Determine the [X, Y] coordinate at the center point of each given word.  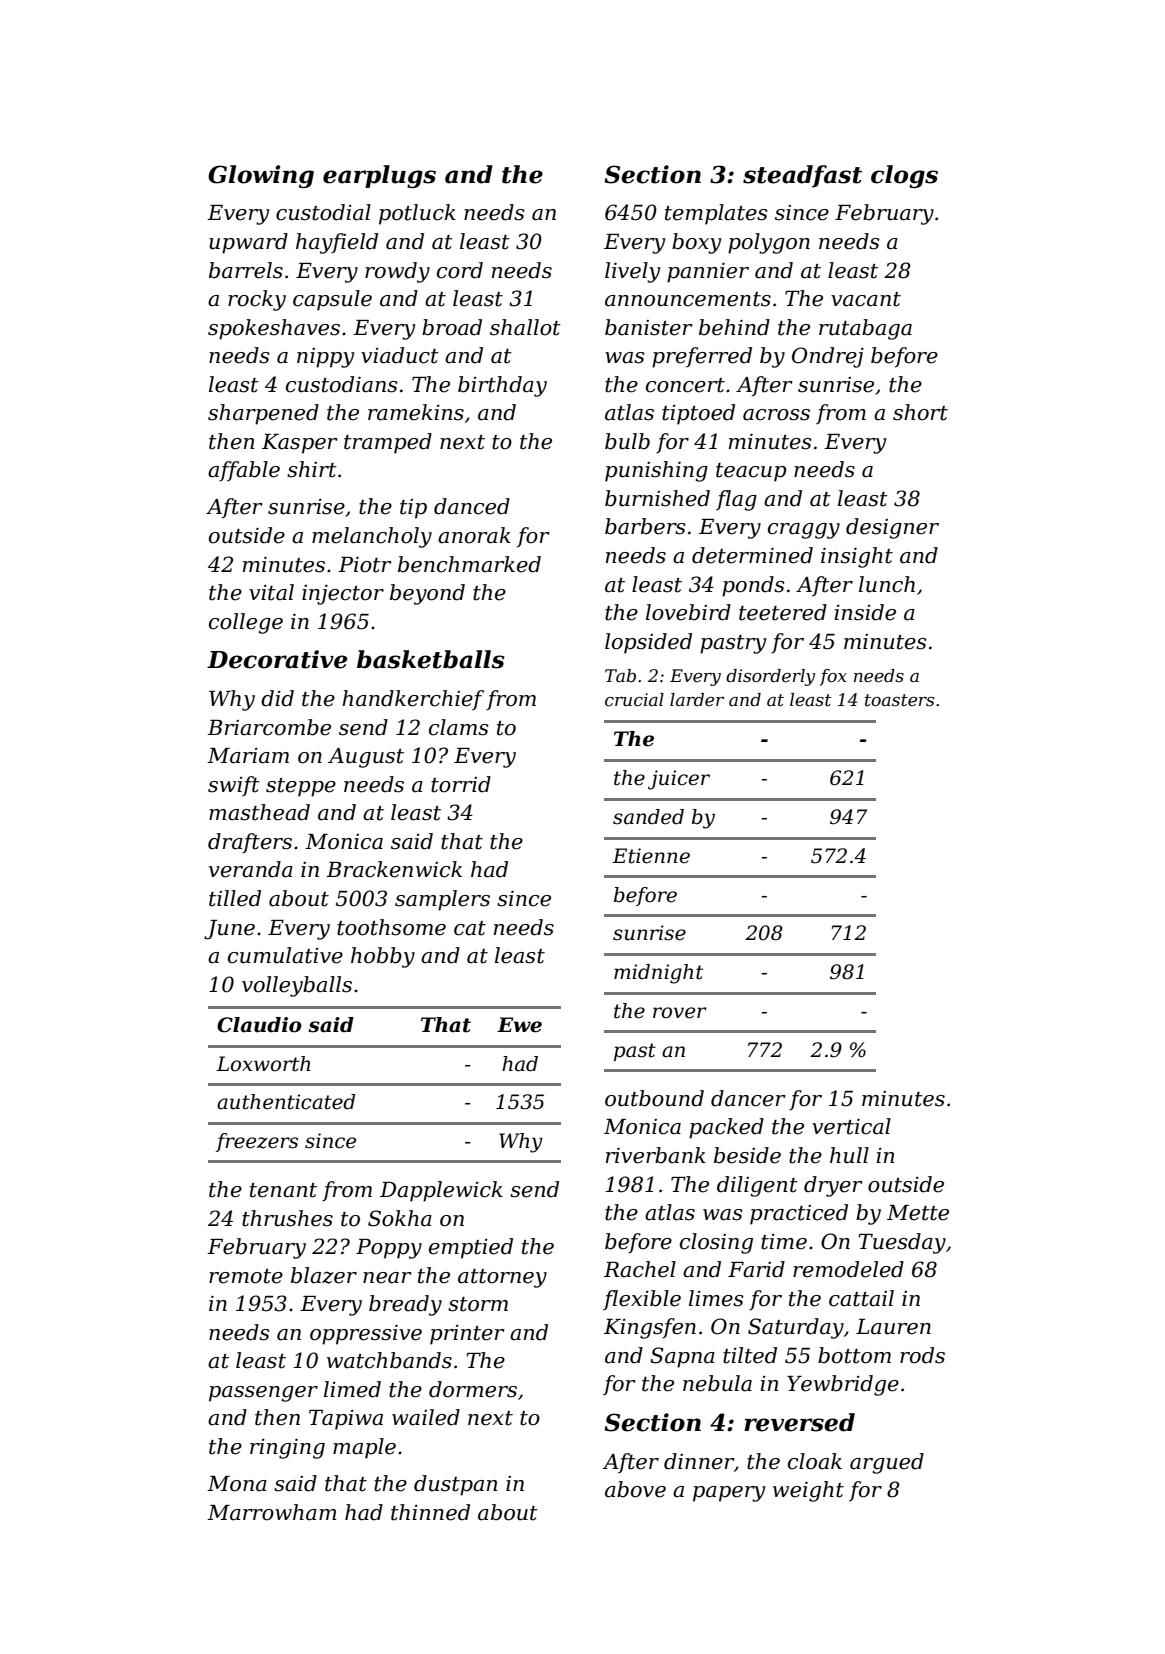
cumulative [285, 955]
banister [649, 327]
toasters [899, 700]
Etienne [651, 856]
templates [716, 214]
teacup [751, 472]
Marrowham [272, 1512]
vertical [851, 1126]
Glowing [261, 176]
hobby [383, 957]
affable [244, 471]
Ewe [519, 1025]
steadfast [802, 176]
